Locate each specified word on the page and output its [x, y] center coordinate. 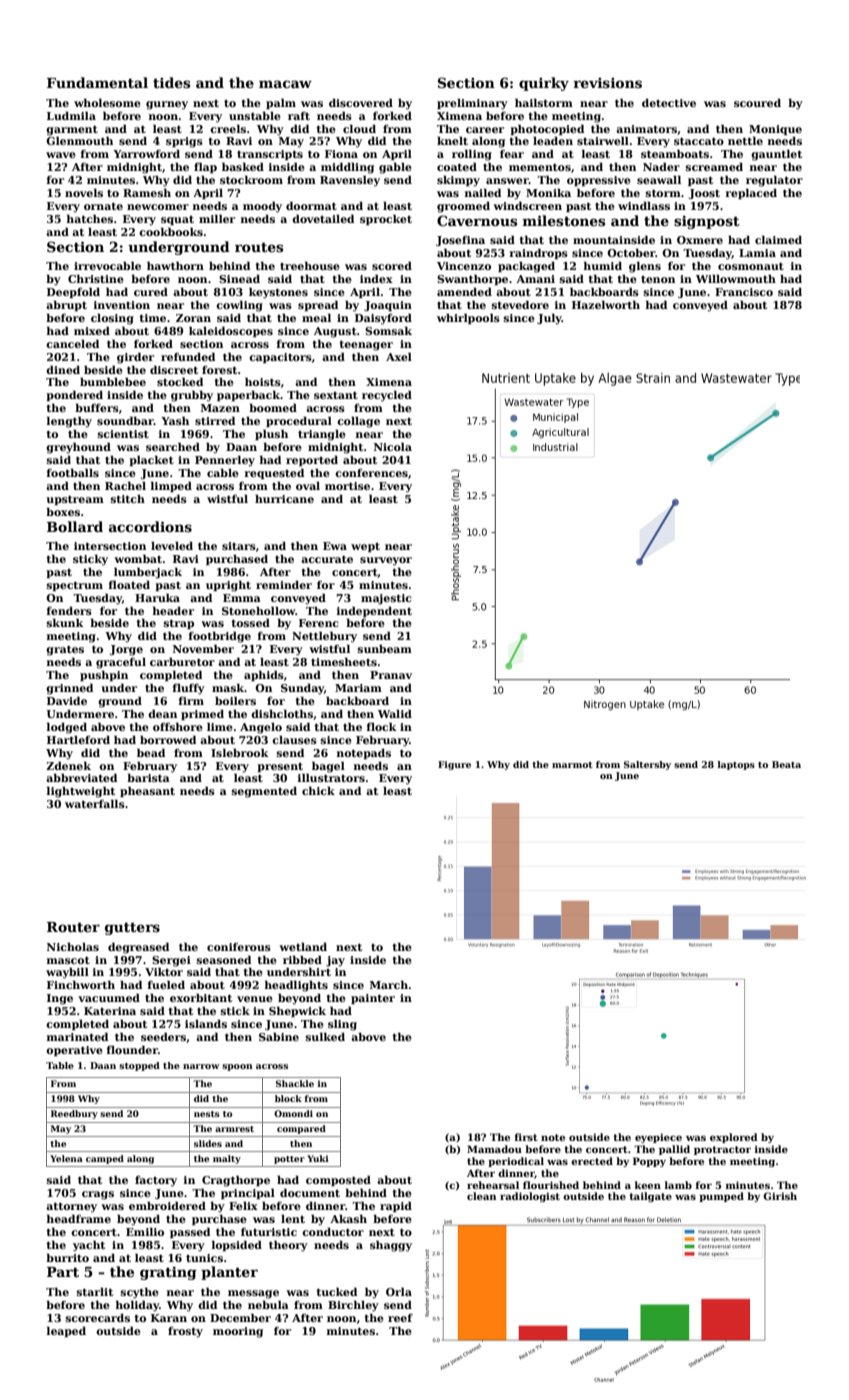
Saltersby [647, 765]
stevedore [520, 304]
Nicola [393, 446]
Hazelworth [606, 304]
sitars [239, 546]
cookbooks [171, 231]
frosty [185, 1332]
